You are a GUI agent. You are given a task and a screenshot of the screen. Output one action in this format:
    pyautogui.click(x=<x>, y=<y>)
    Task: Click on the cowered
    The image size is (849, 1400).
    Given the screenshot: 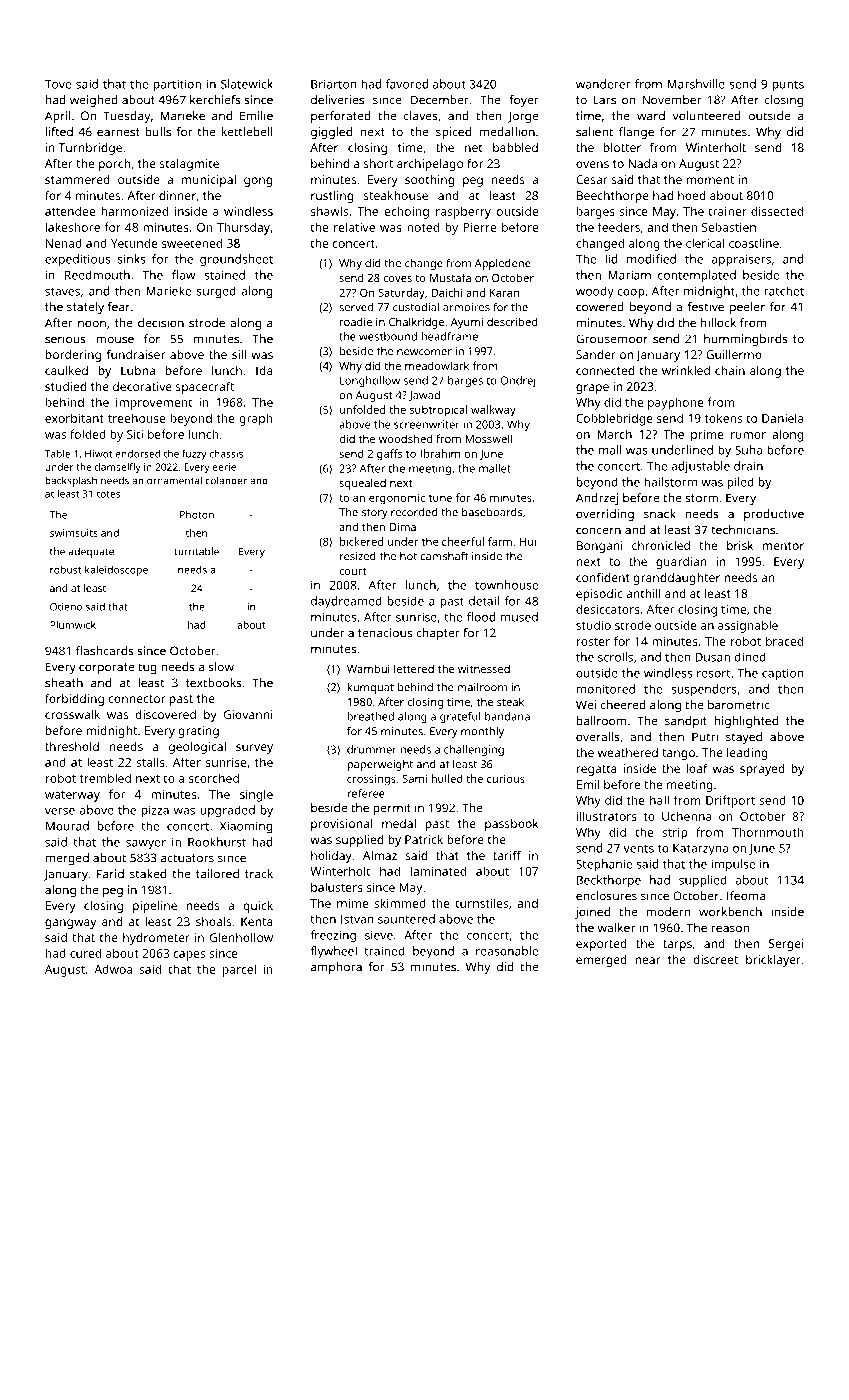 What is the action you would take?
    pyautogui.click(x=600, y=307)
